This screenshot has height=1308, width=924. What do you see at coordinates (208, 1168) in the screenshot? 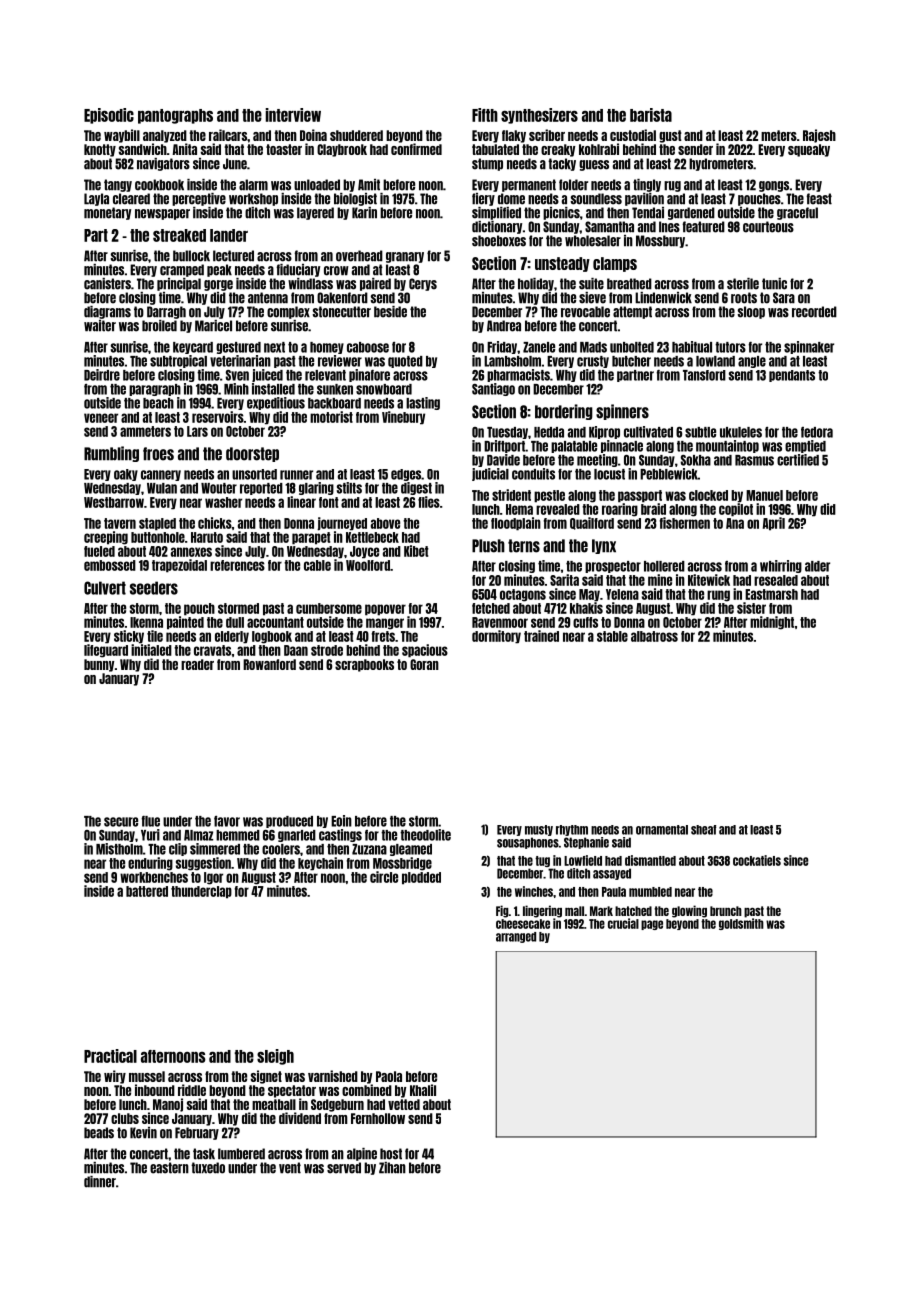
I see `tuxedo` at bounding box center [208, 1168].
